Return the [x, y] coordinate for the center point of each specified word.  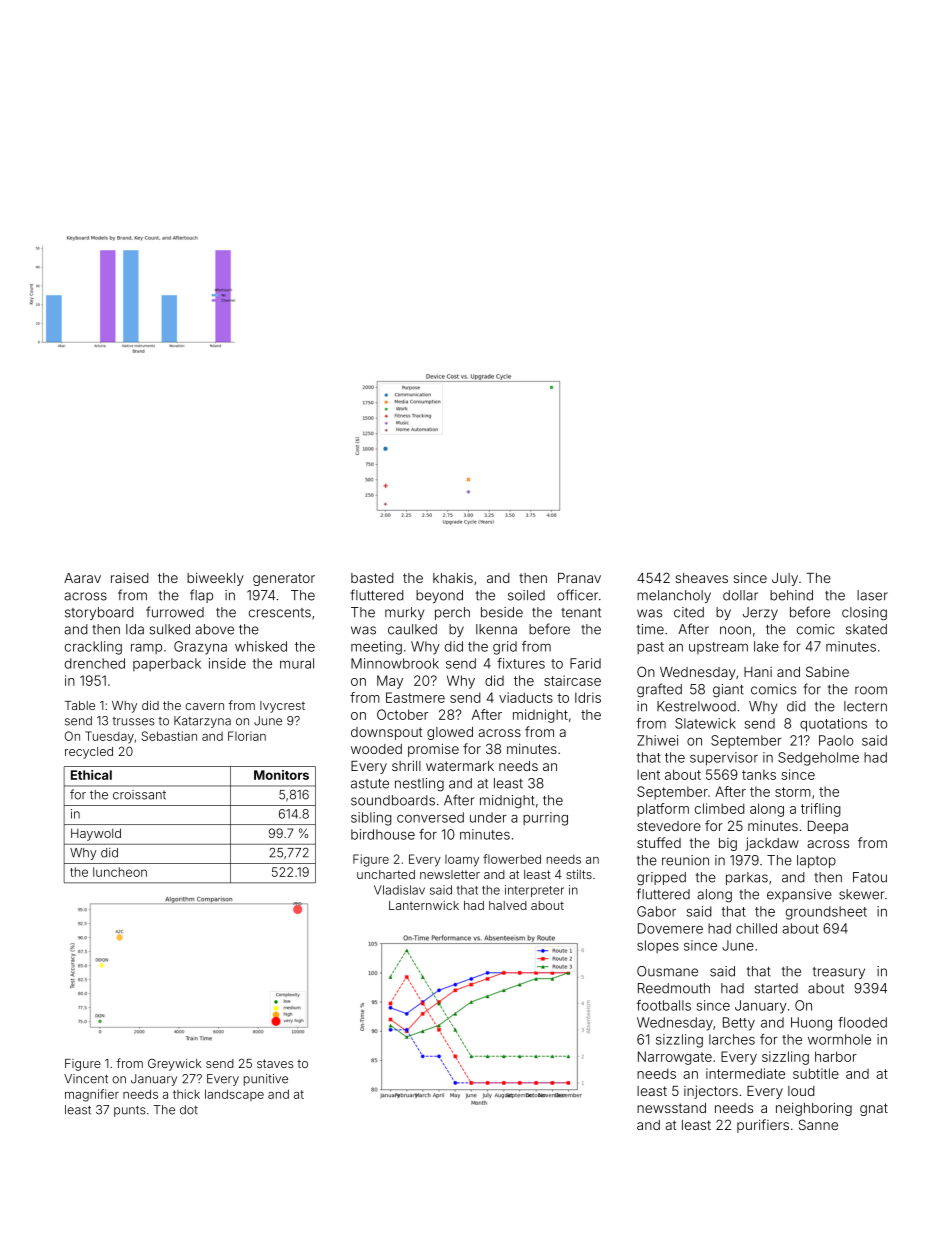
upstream [718, 648]
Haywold [96, 834]
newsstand [671, 1108]
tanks [759, 774]
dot [189, 1110]
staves [275, 1063]
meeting [376, 648]
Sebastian [169, 736]
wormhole [839, 1039]
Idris [588, 697]
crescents [280, 613]
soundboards [393, 800]
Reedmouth [674, 988]
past [650, 648]
